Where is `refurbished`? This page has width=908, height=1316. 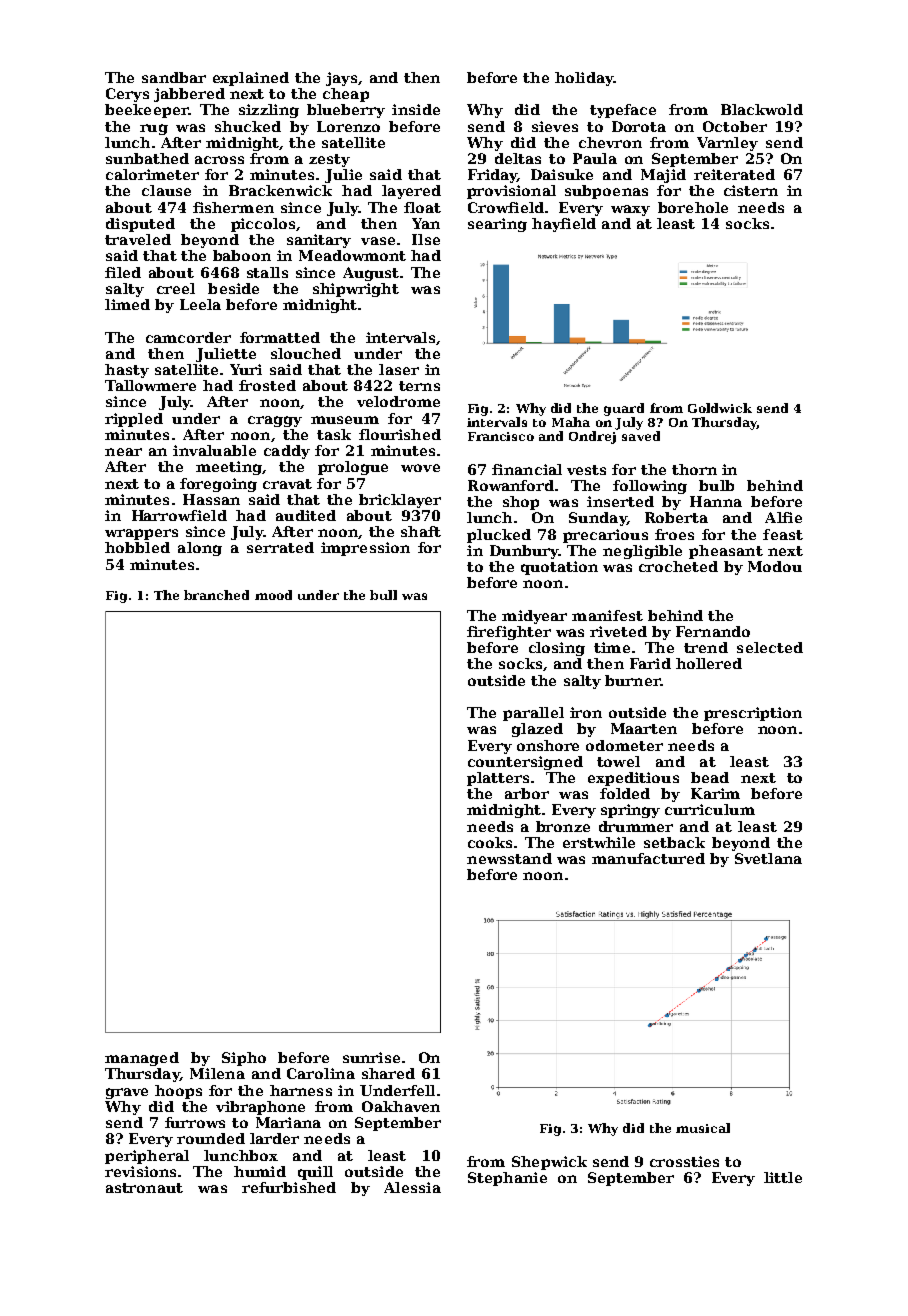
refurbished is located at coordinates (289, 1187).
